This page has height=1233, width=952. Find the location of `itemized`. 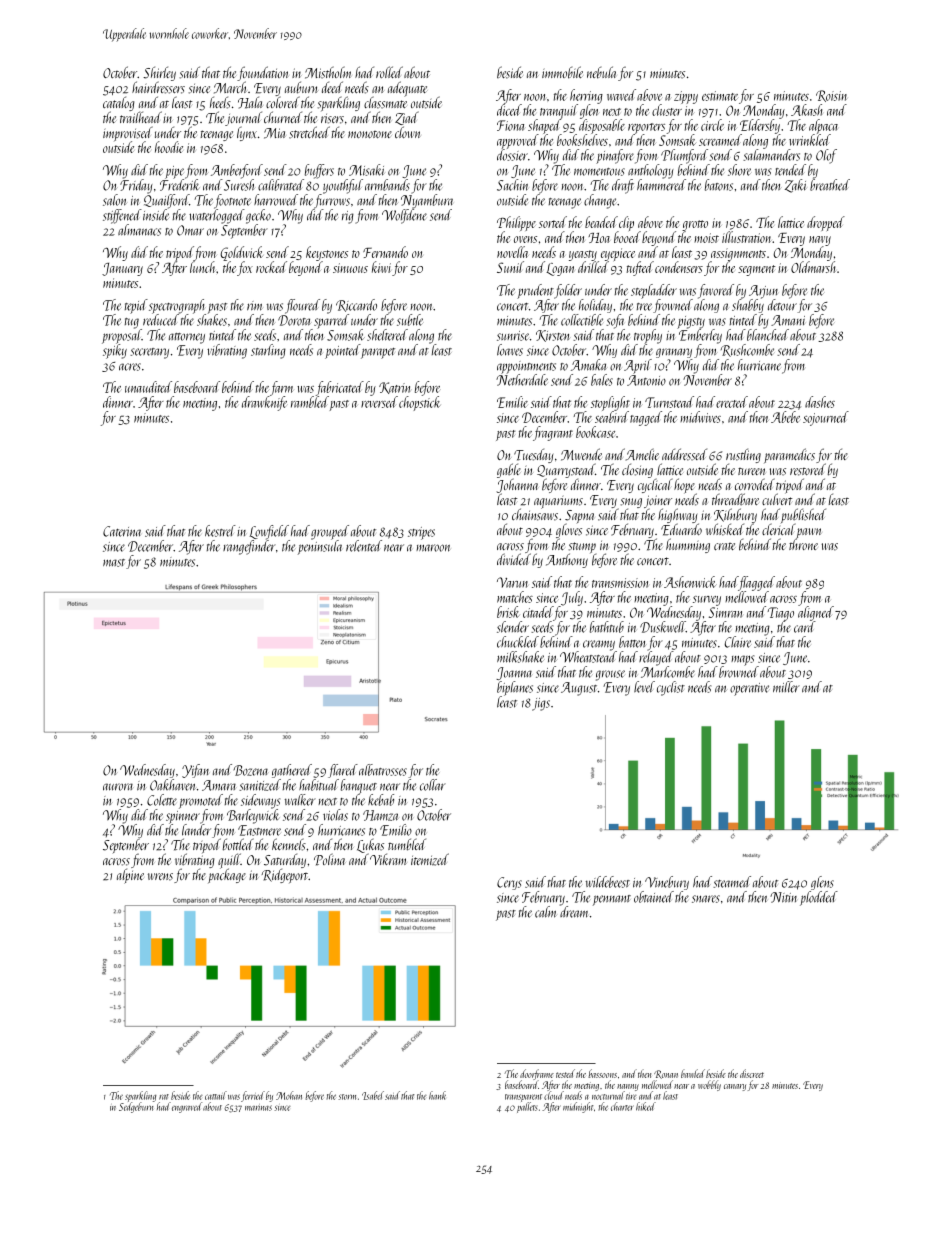

itemized is located at coordinates (430, 859).
